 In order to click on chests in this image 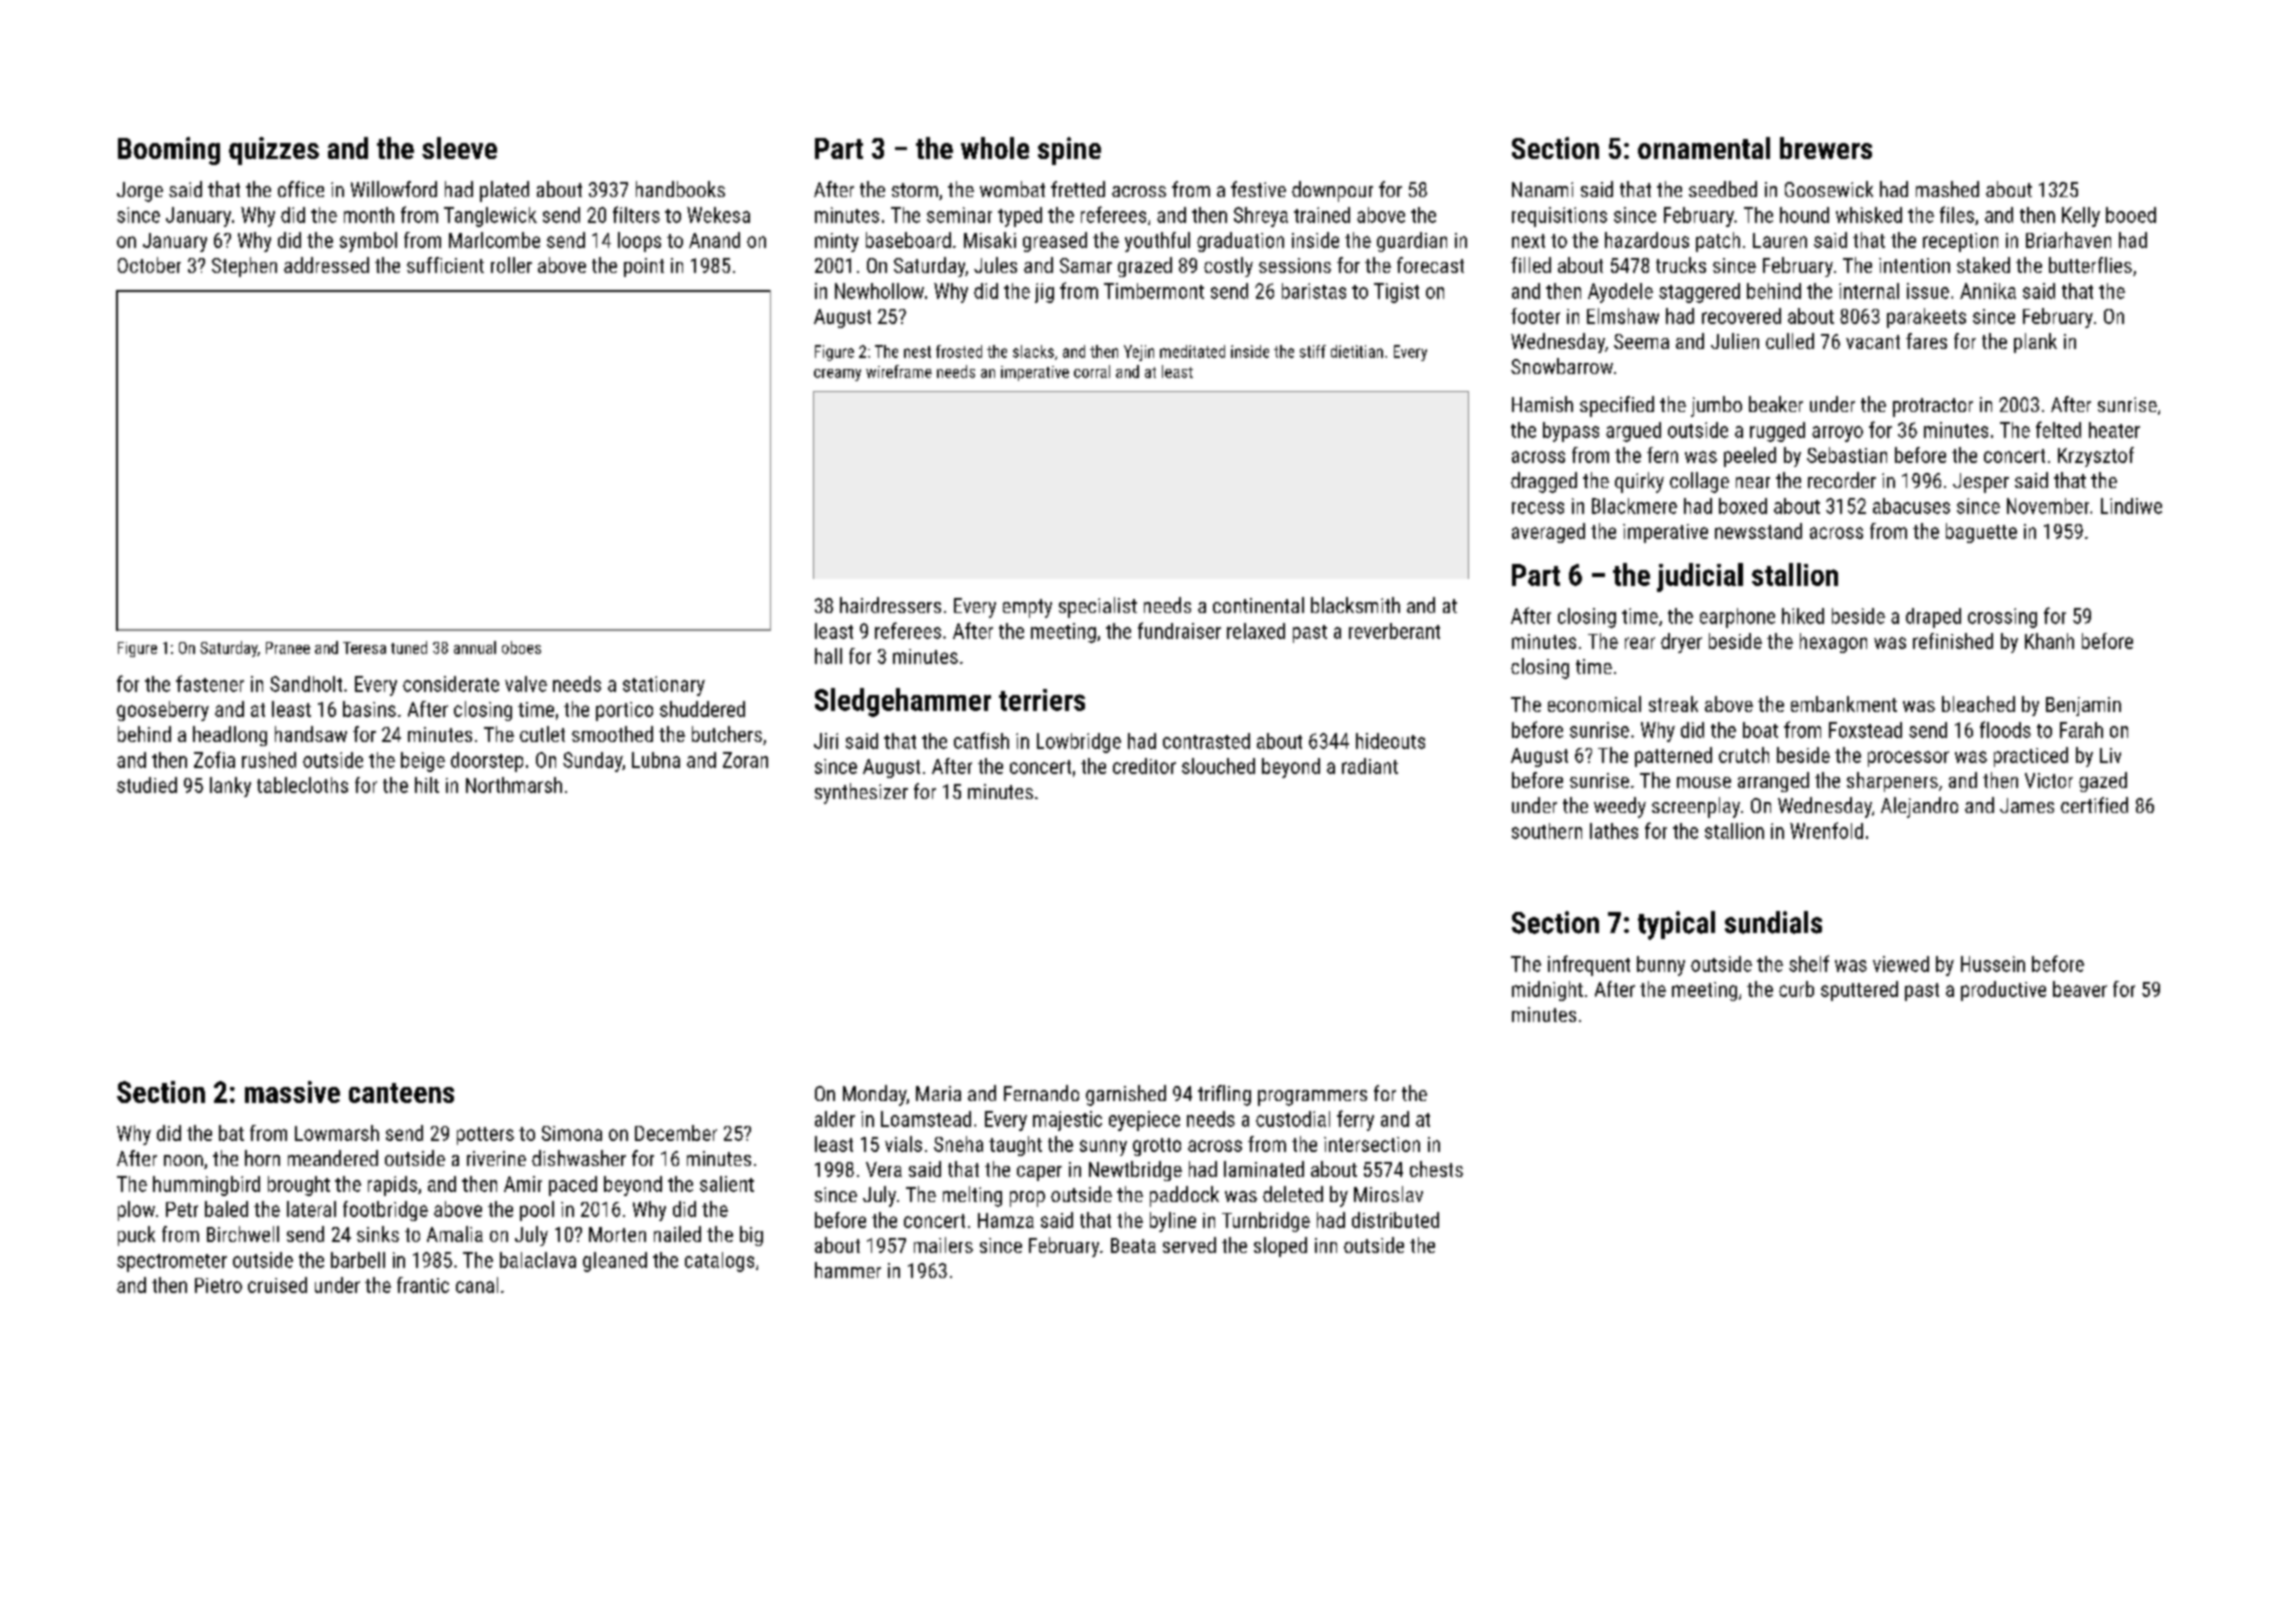, I will do `click(1436, 1169)`.
